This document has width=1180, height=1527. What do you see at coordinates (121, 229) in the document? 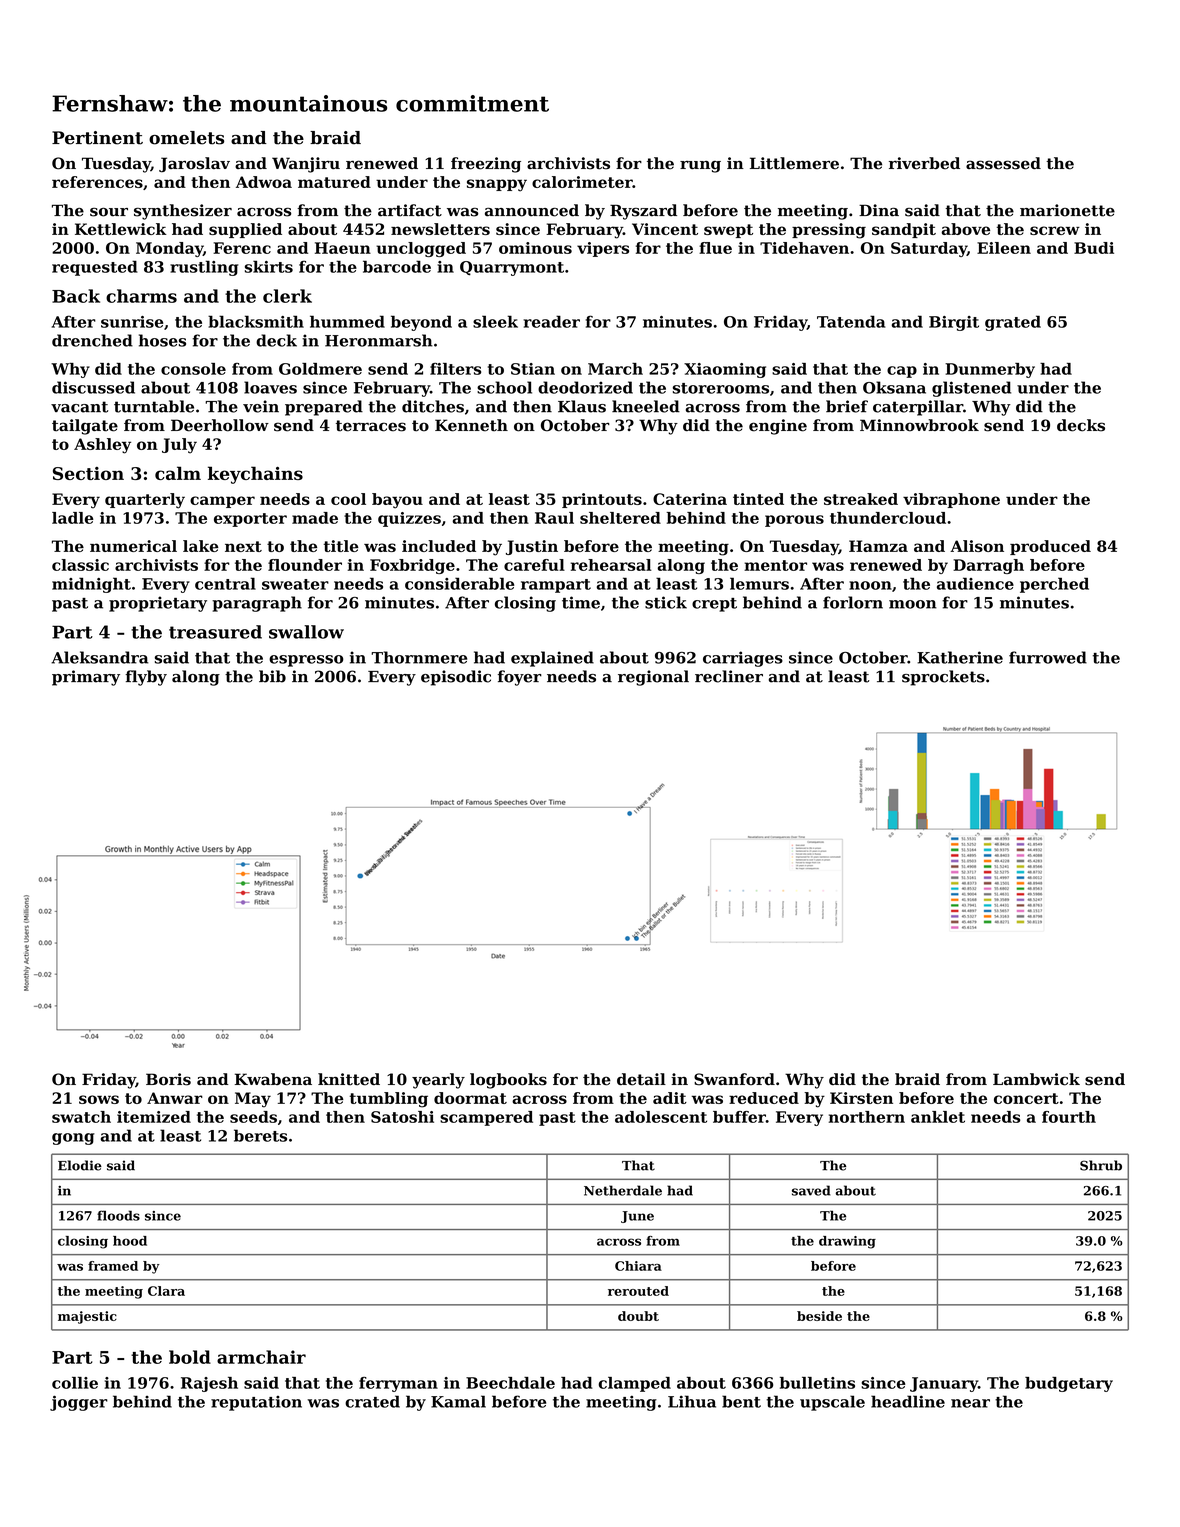
I see `Kettlewick` at bounding box center [121, 229].
